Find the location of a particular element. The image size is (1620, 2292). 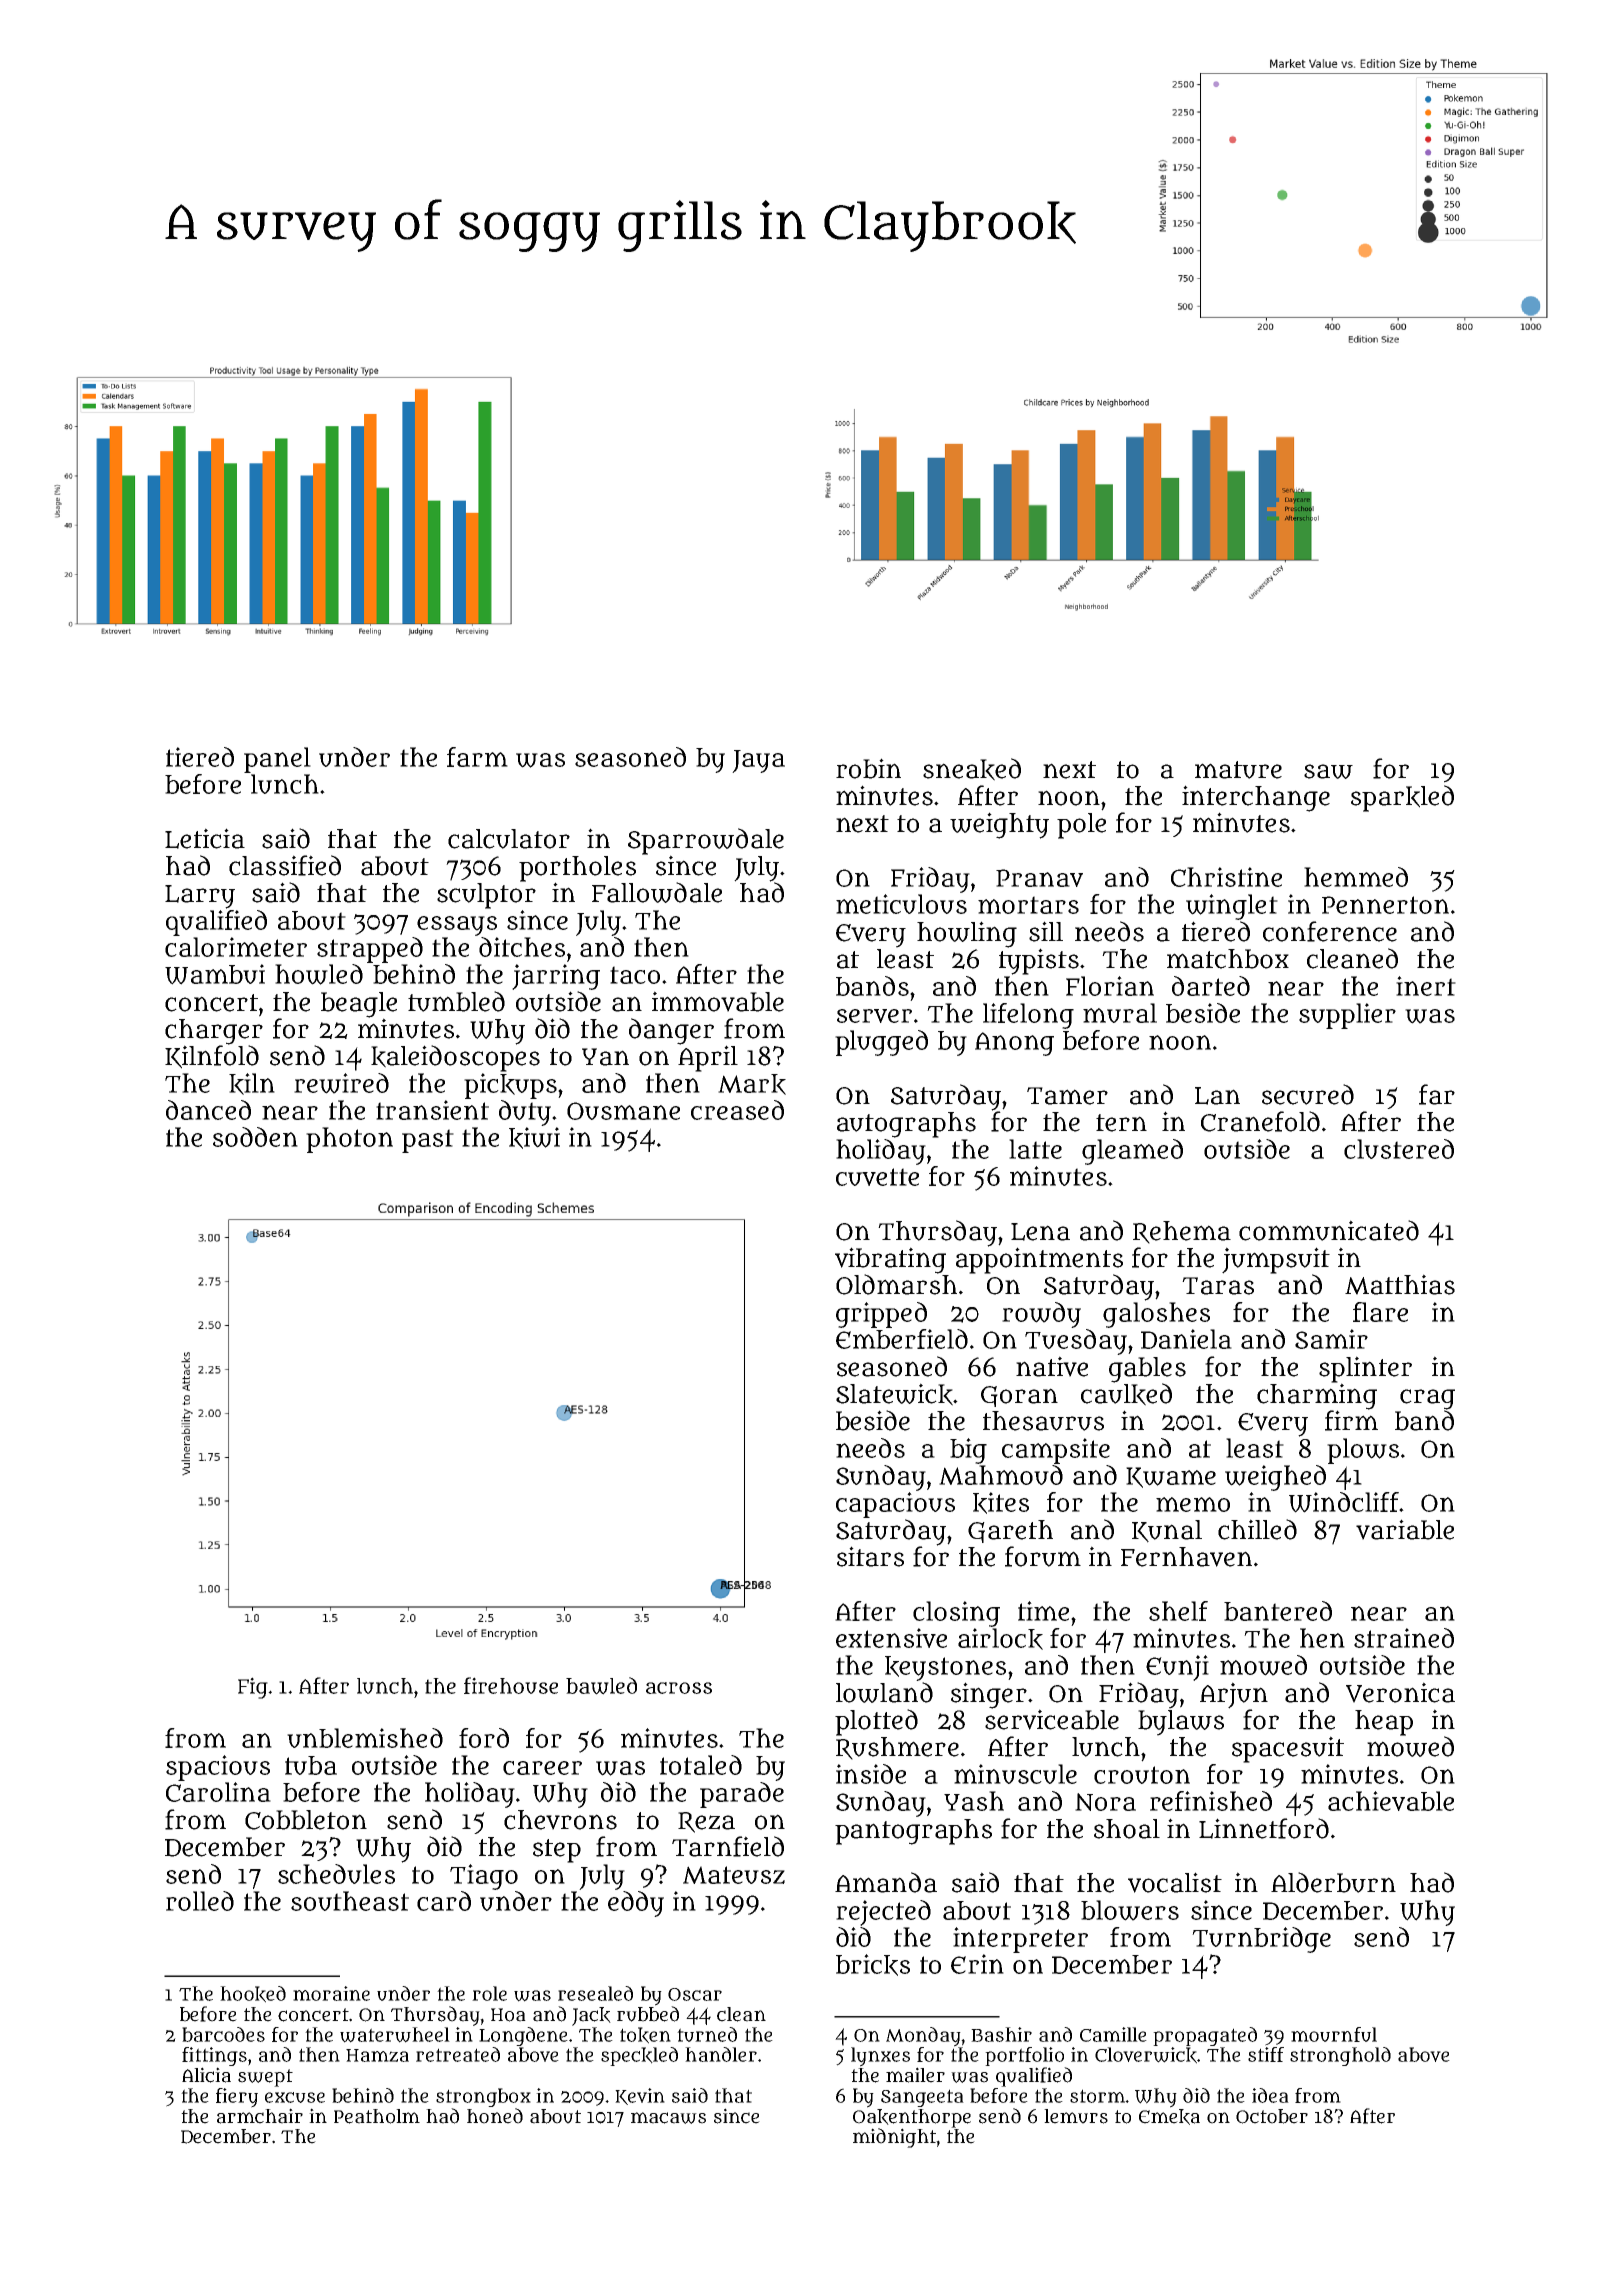

big is located at coordinates (968, 1451).
